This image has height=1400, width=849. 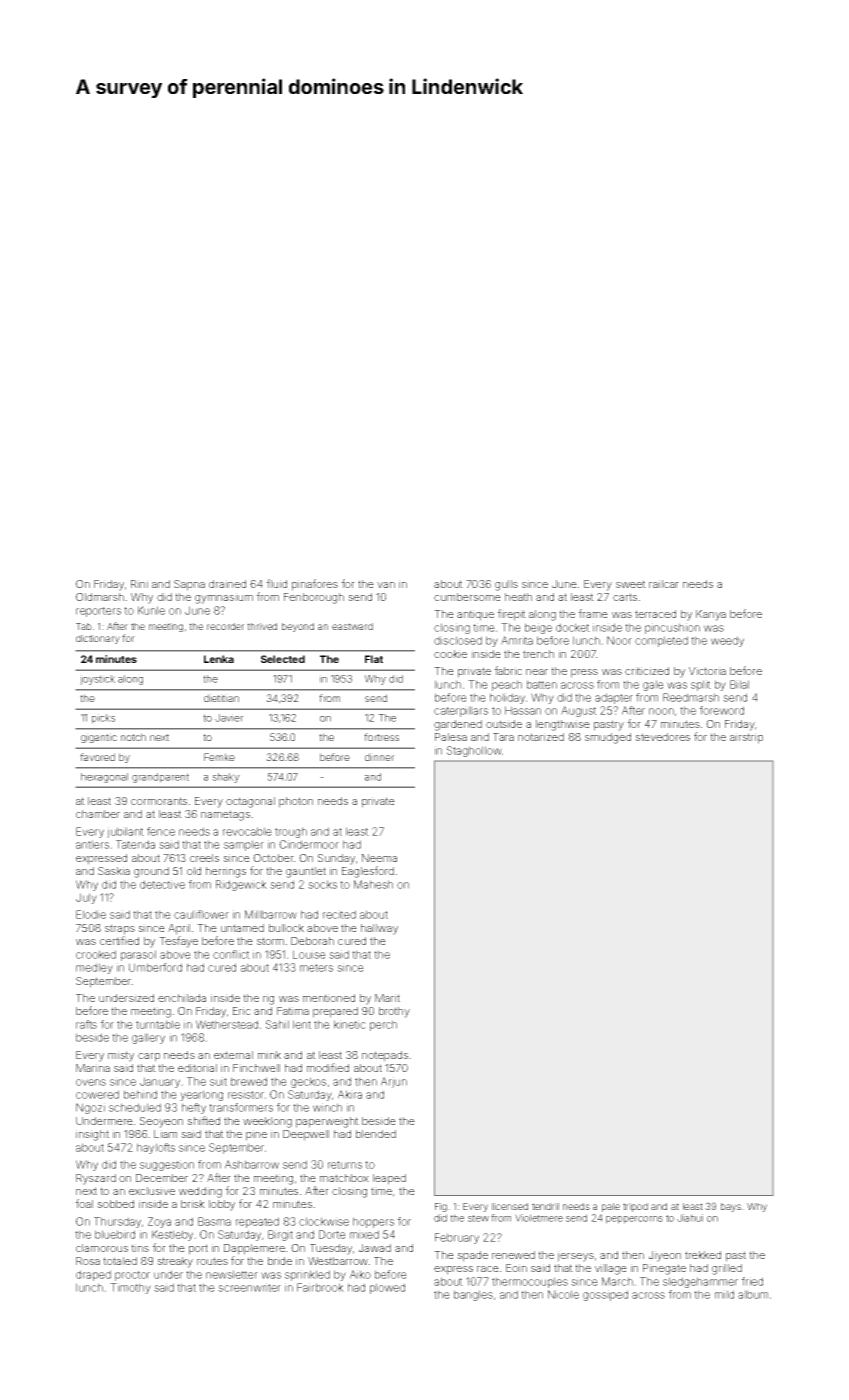 What do you see at coordinates (158, 1024) in the image?
I see `turntable` at bounding box center [158, 1024].
